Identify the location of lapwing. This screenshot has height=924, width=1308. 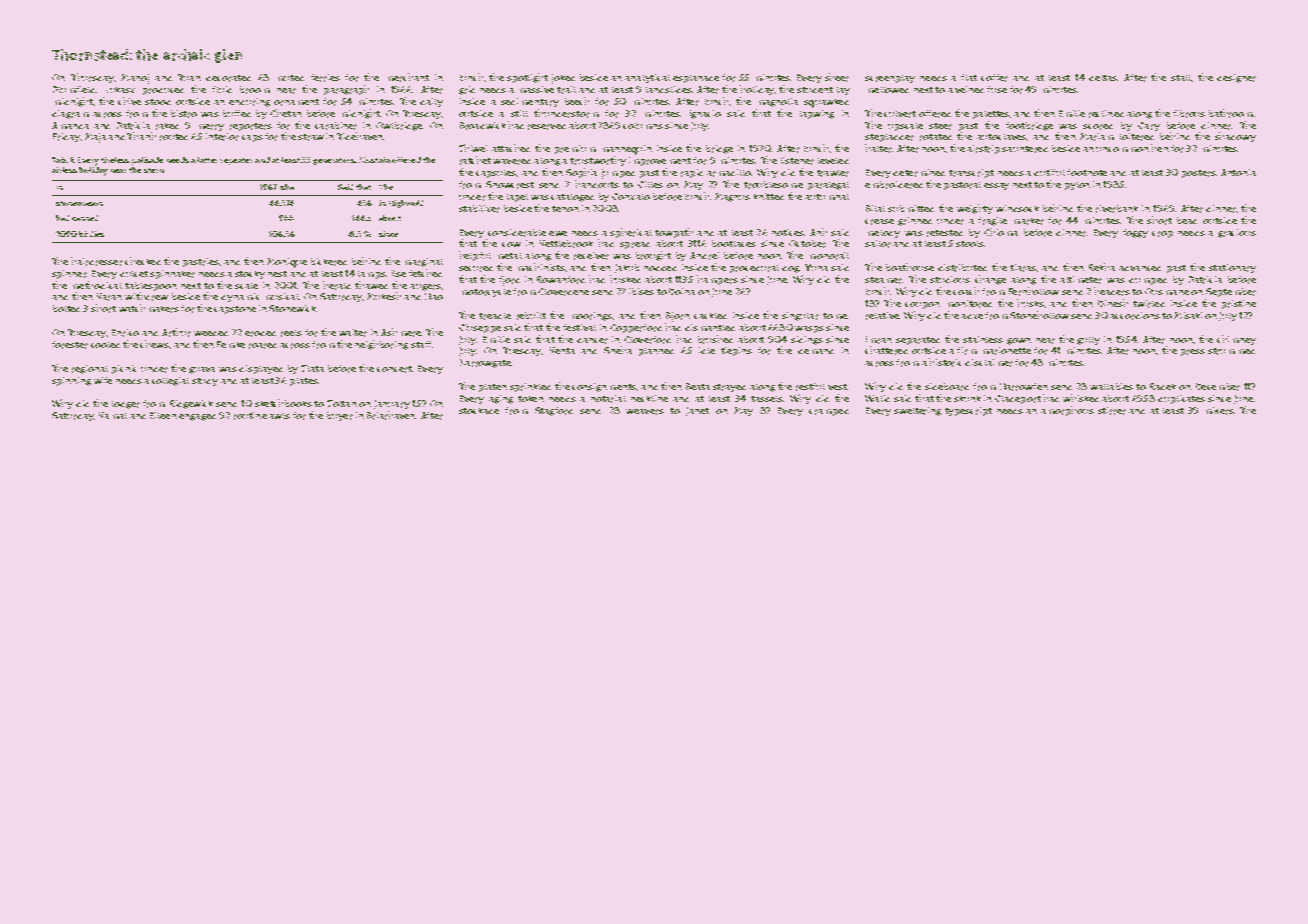
(817, 114).
